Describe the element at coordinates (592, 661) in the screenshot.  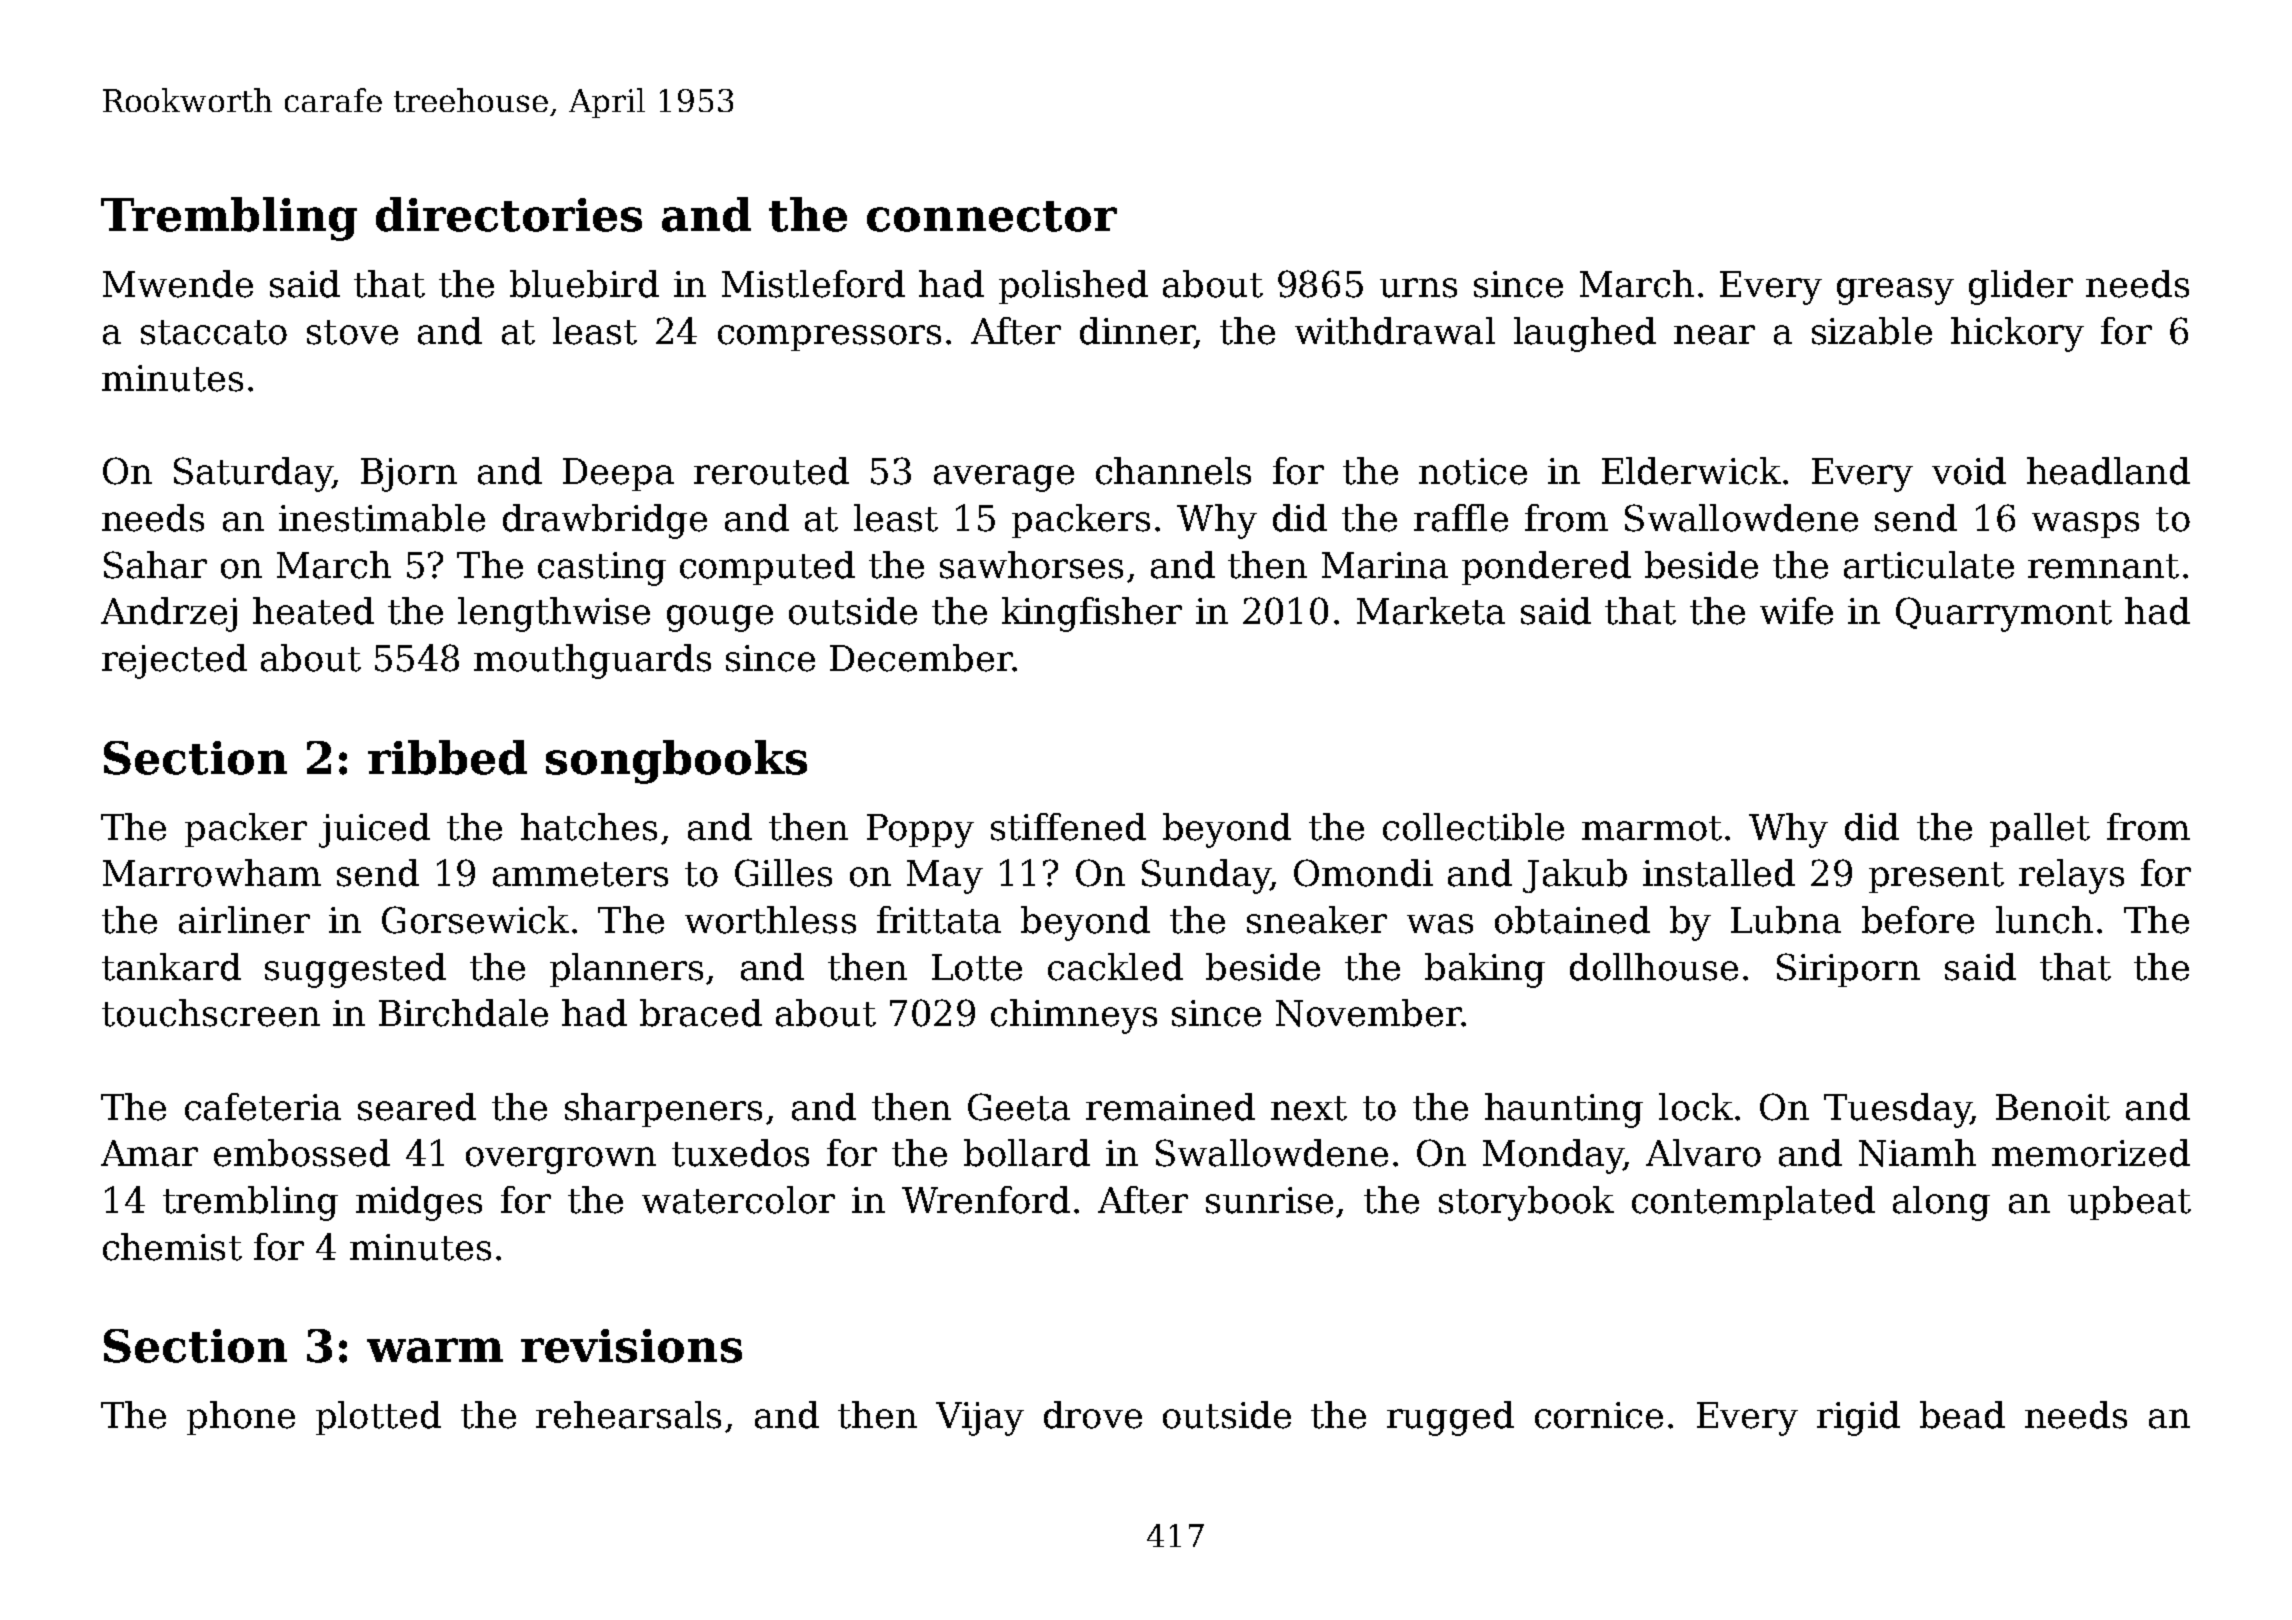
I see `mouthguards` at that location.
